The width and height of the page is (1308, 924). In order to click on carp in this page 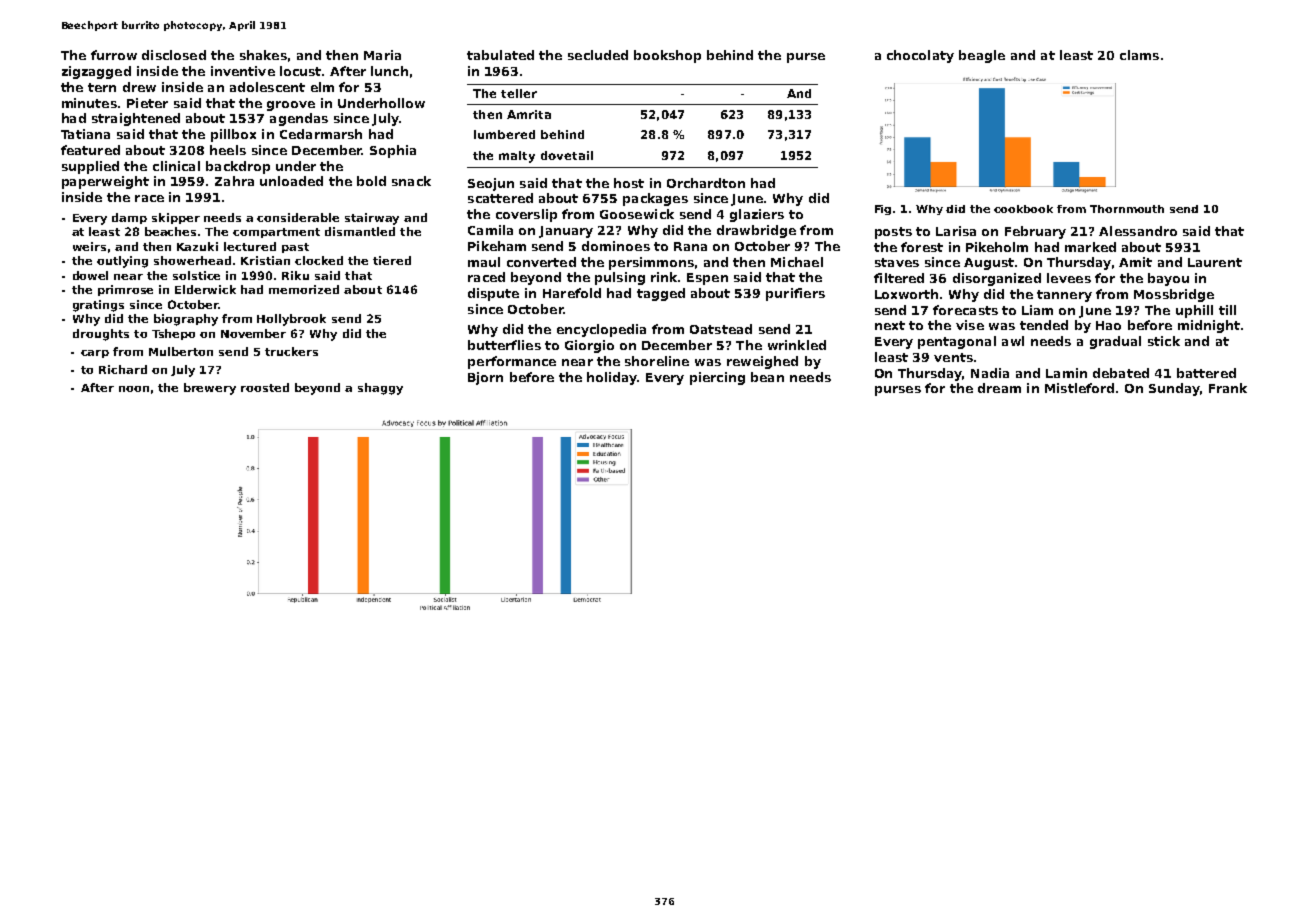, I will do `click(95, 354)`.
